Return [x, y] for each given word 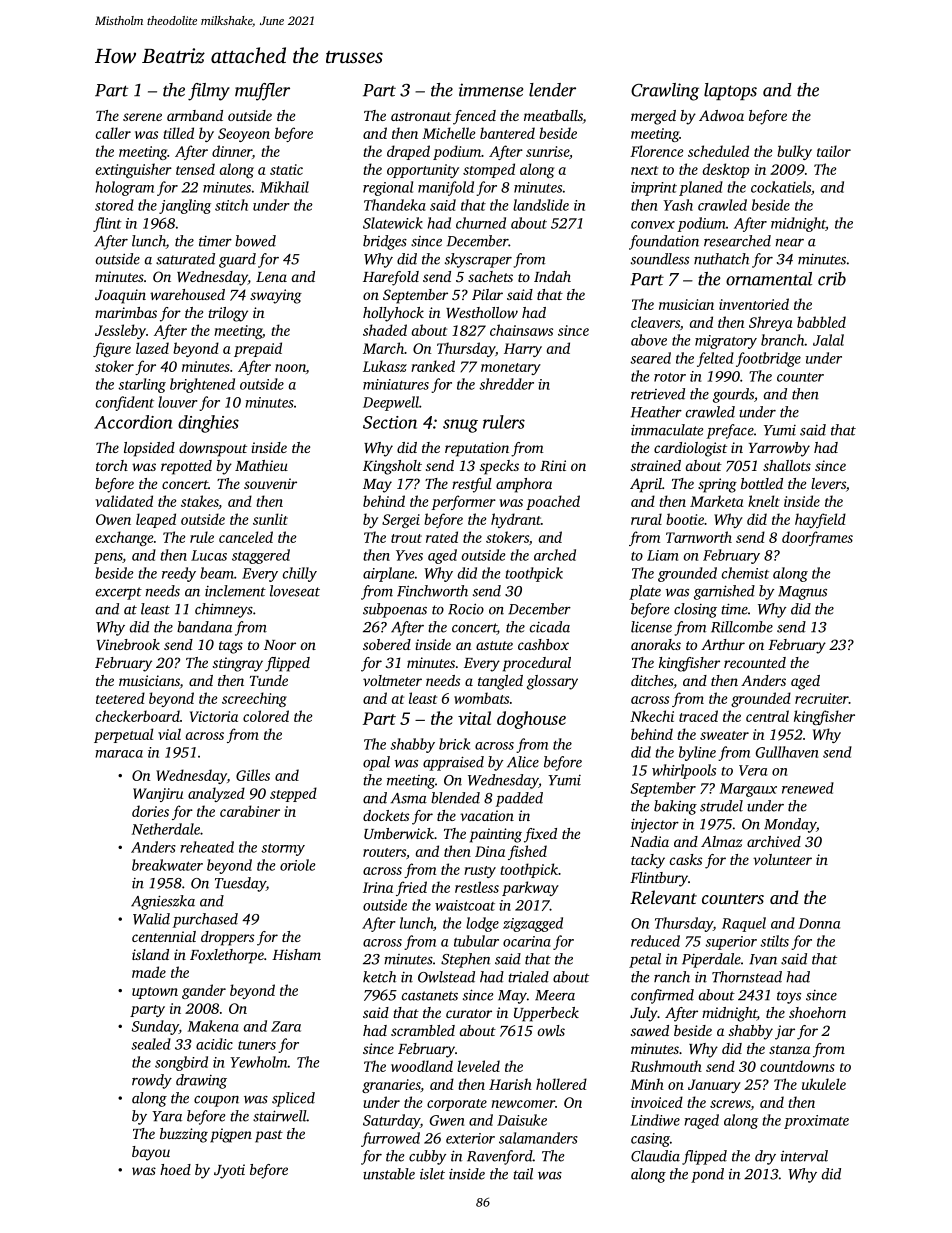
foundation [664, 242]
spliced [293, 1099]
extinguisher [134, 170]
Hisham [296, 954]
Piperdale [711, 960]
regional [388, 188]
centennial [164, 936]
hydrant [516, 520]
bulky [794, 152]
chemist [745, 573]
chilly [300, 574]
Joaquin [120, 296]
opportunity [423, 171]
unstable [389, 1174]
